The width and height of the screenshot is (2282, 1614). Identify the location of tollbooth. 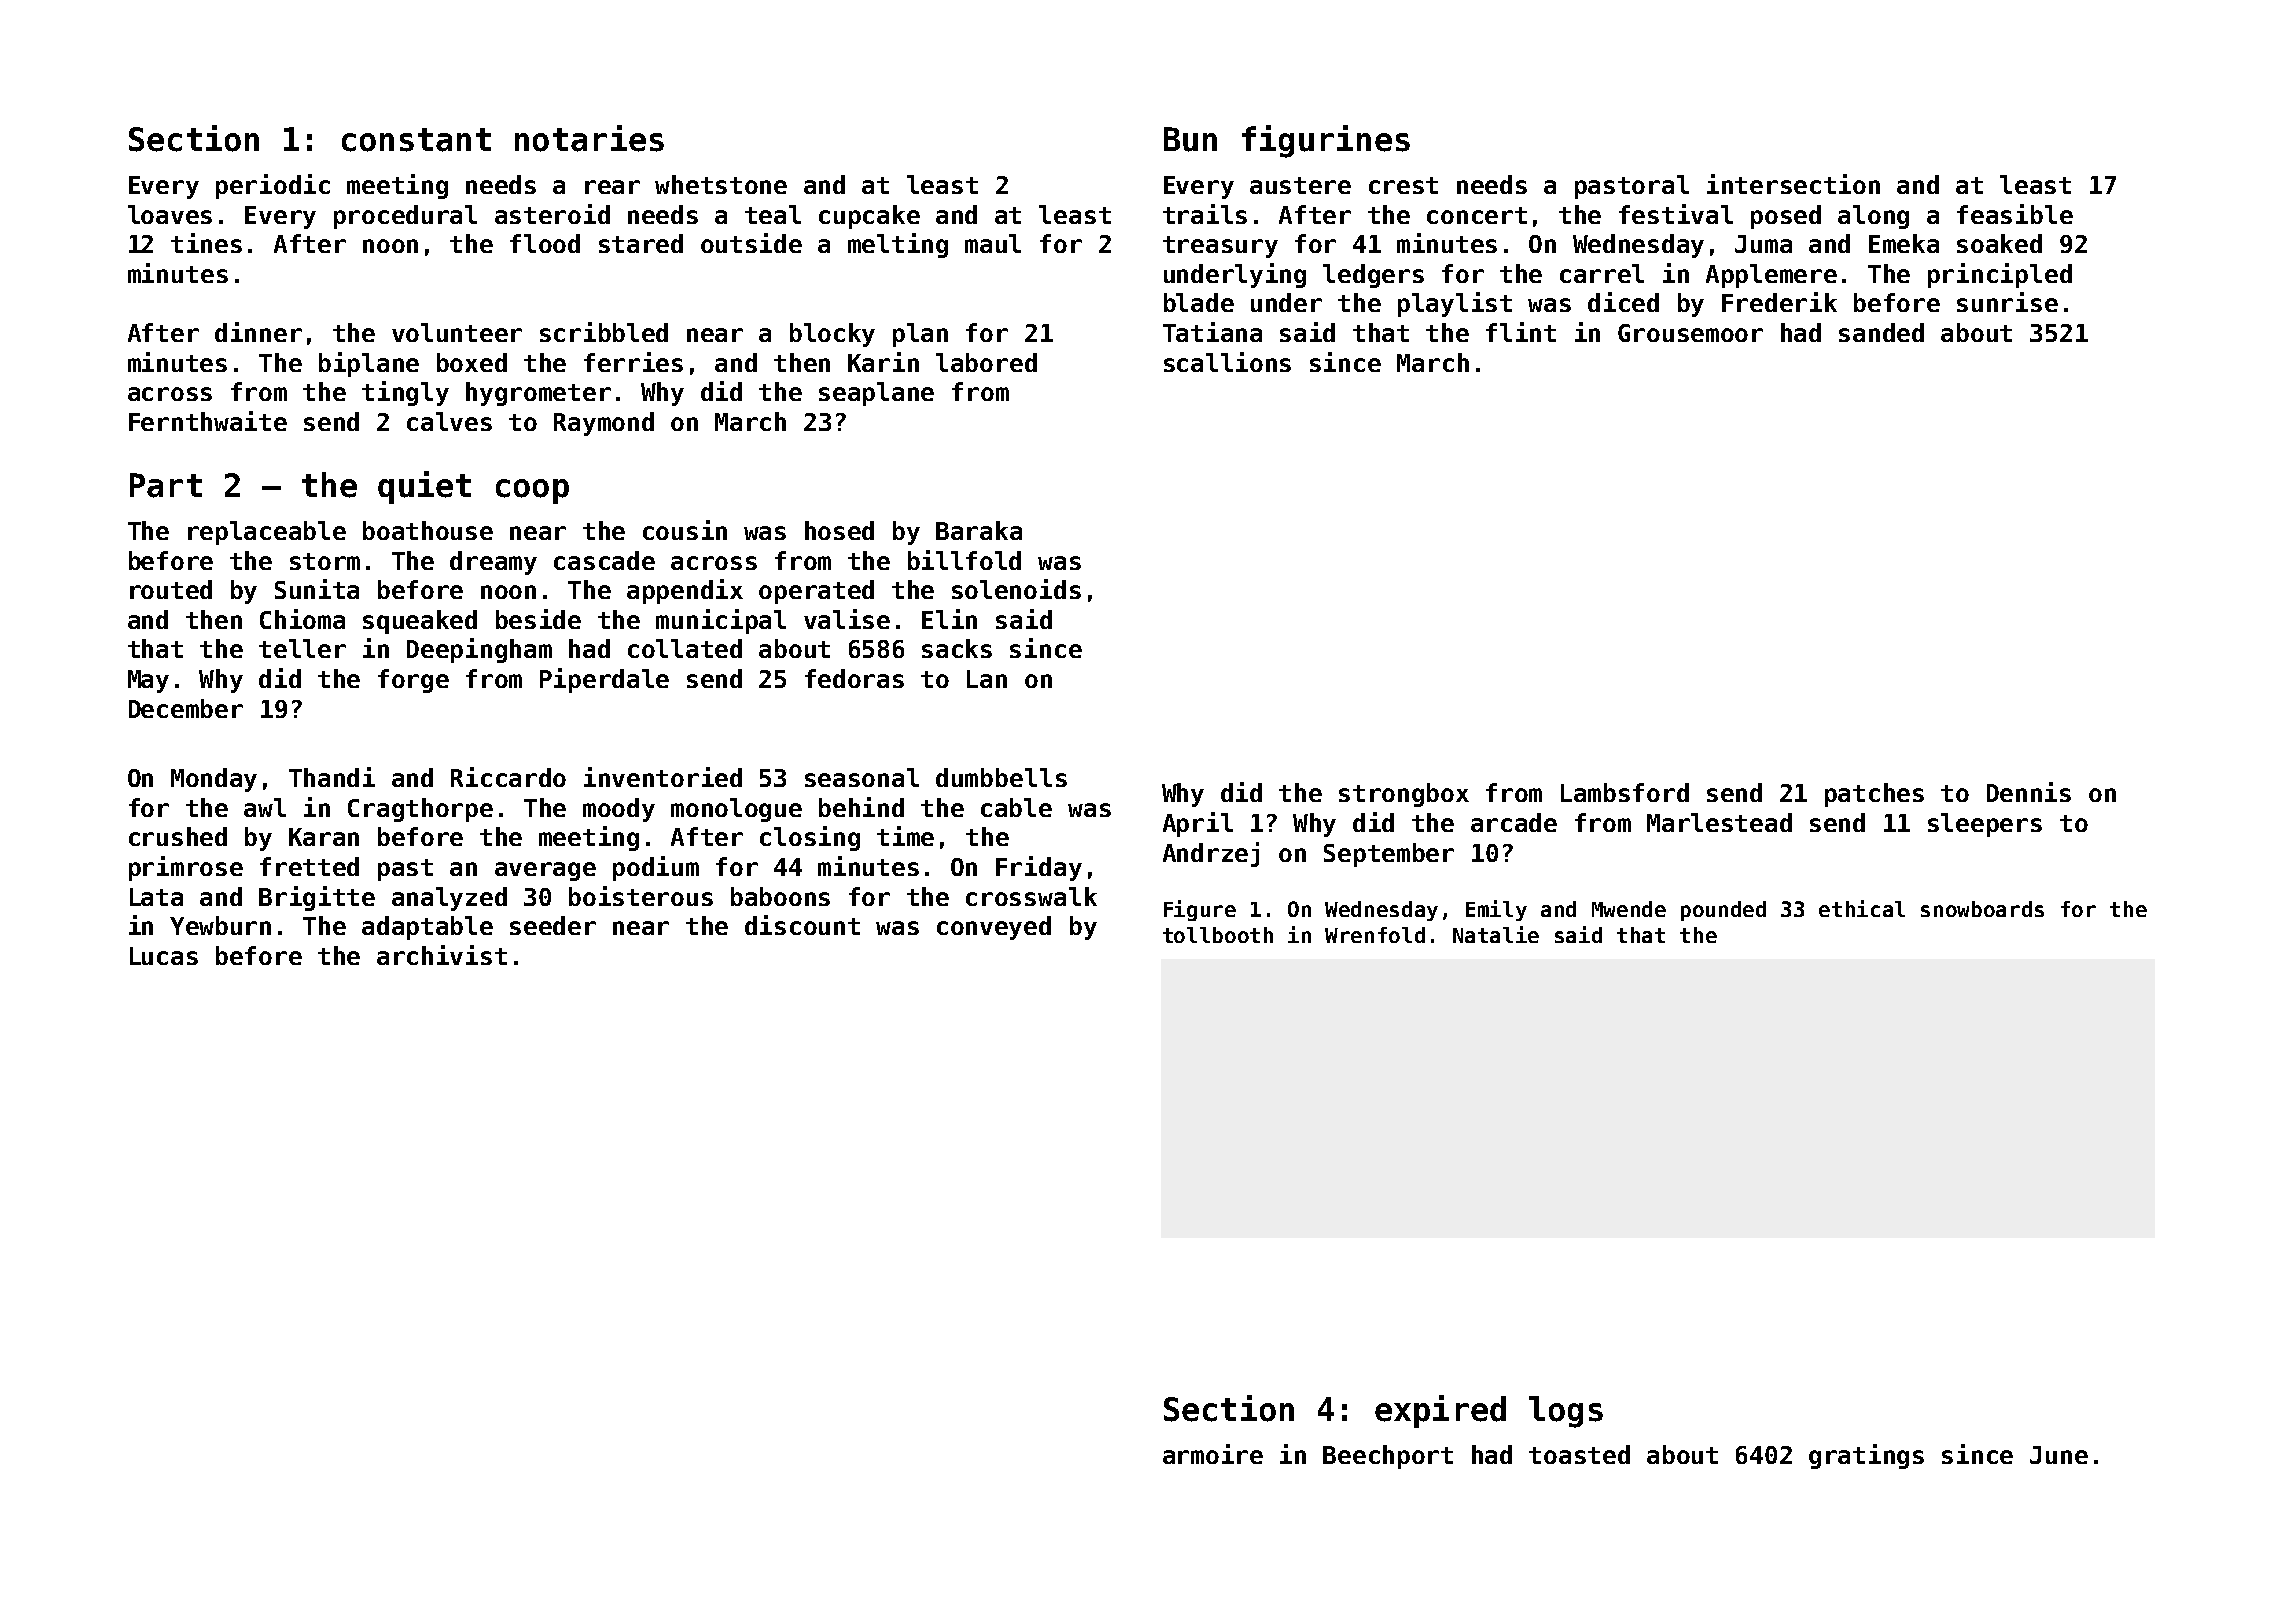
(1218, 935).
